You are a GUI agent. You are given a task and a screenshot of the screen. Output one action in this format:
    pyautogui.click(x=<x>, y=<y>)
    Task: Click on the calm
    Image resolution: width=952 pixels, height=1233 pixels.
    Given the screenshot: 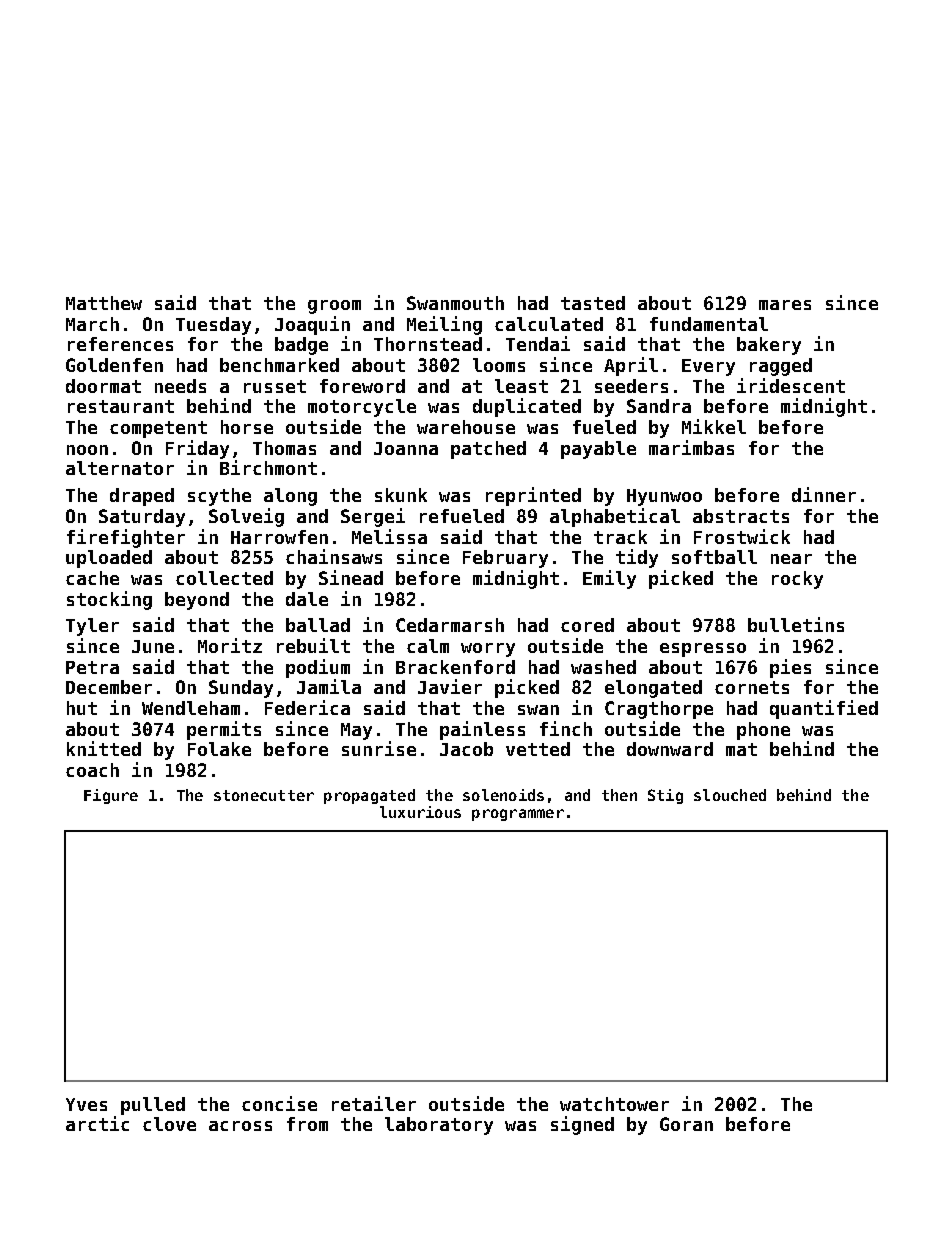 What is the action you would take?
    pyautogui.click(x=428, y=646)
